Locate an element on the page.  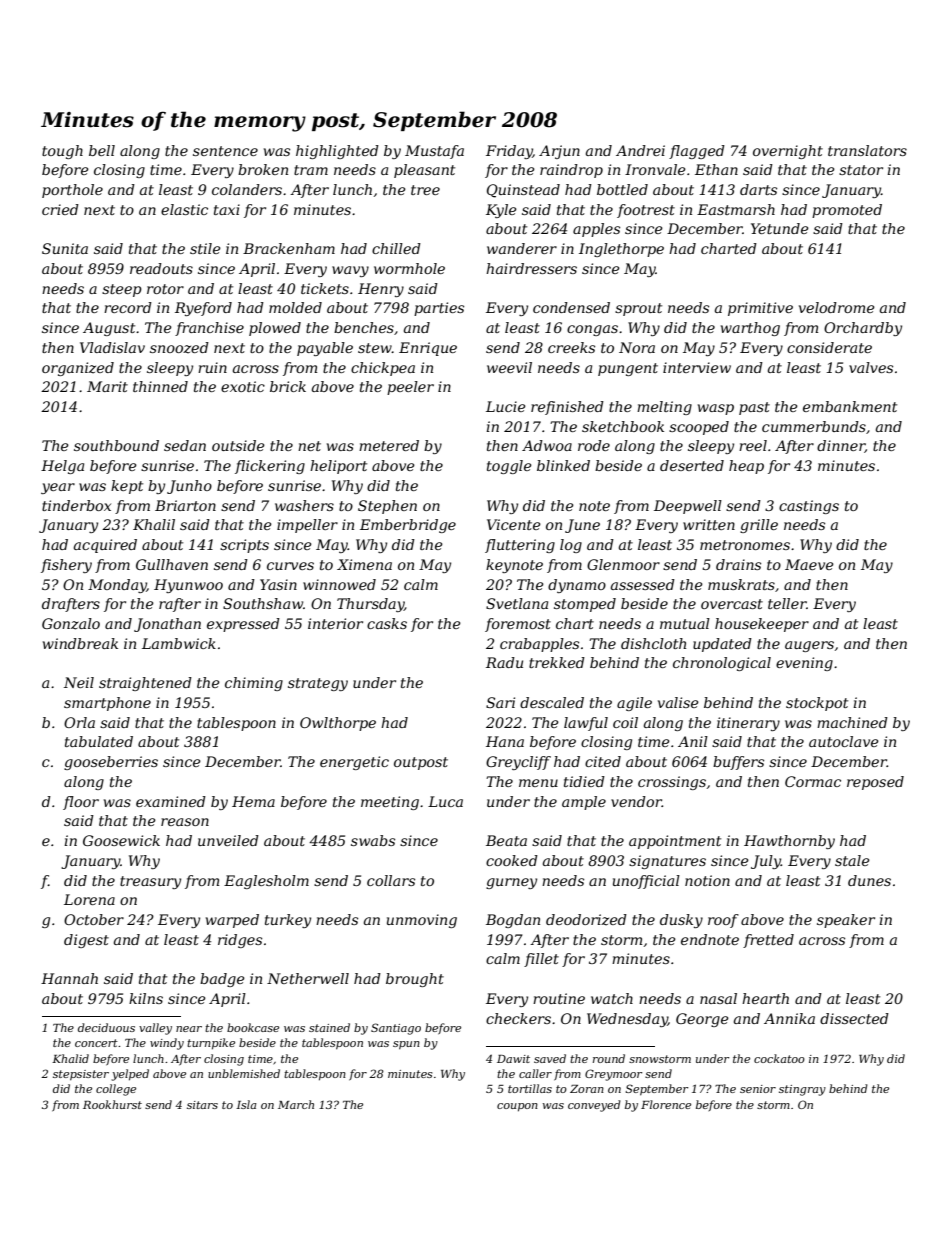
Friday is located at coordinates (509, 152).
